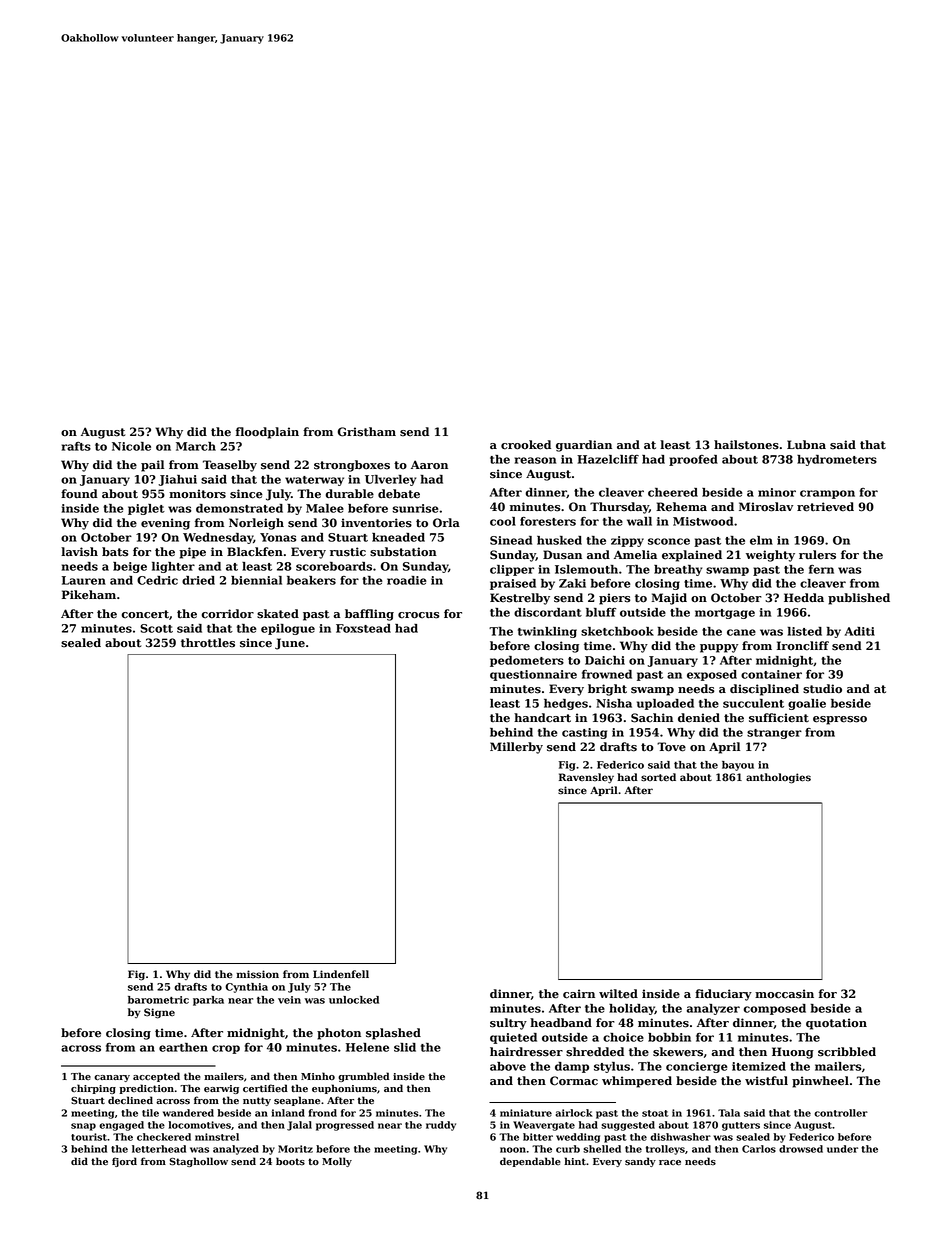 The width and height of the document is (952, 1233). What do you see at coordinates (257, 974) in the document?
I see `mission` at bounding box center [257, 974].
